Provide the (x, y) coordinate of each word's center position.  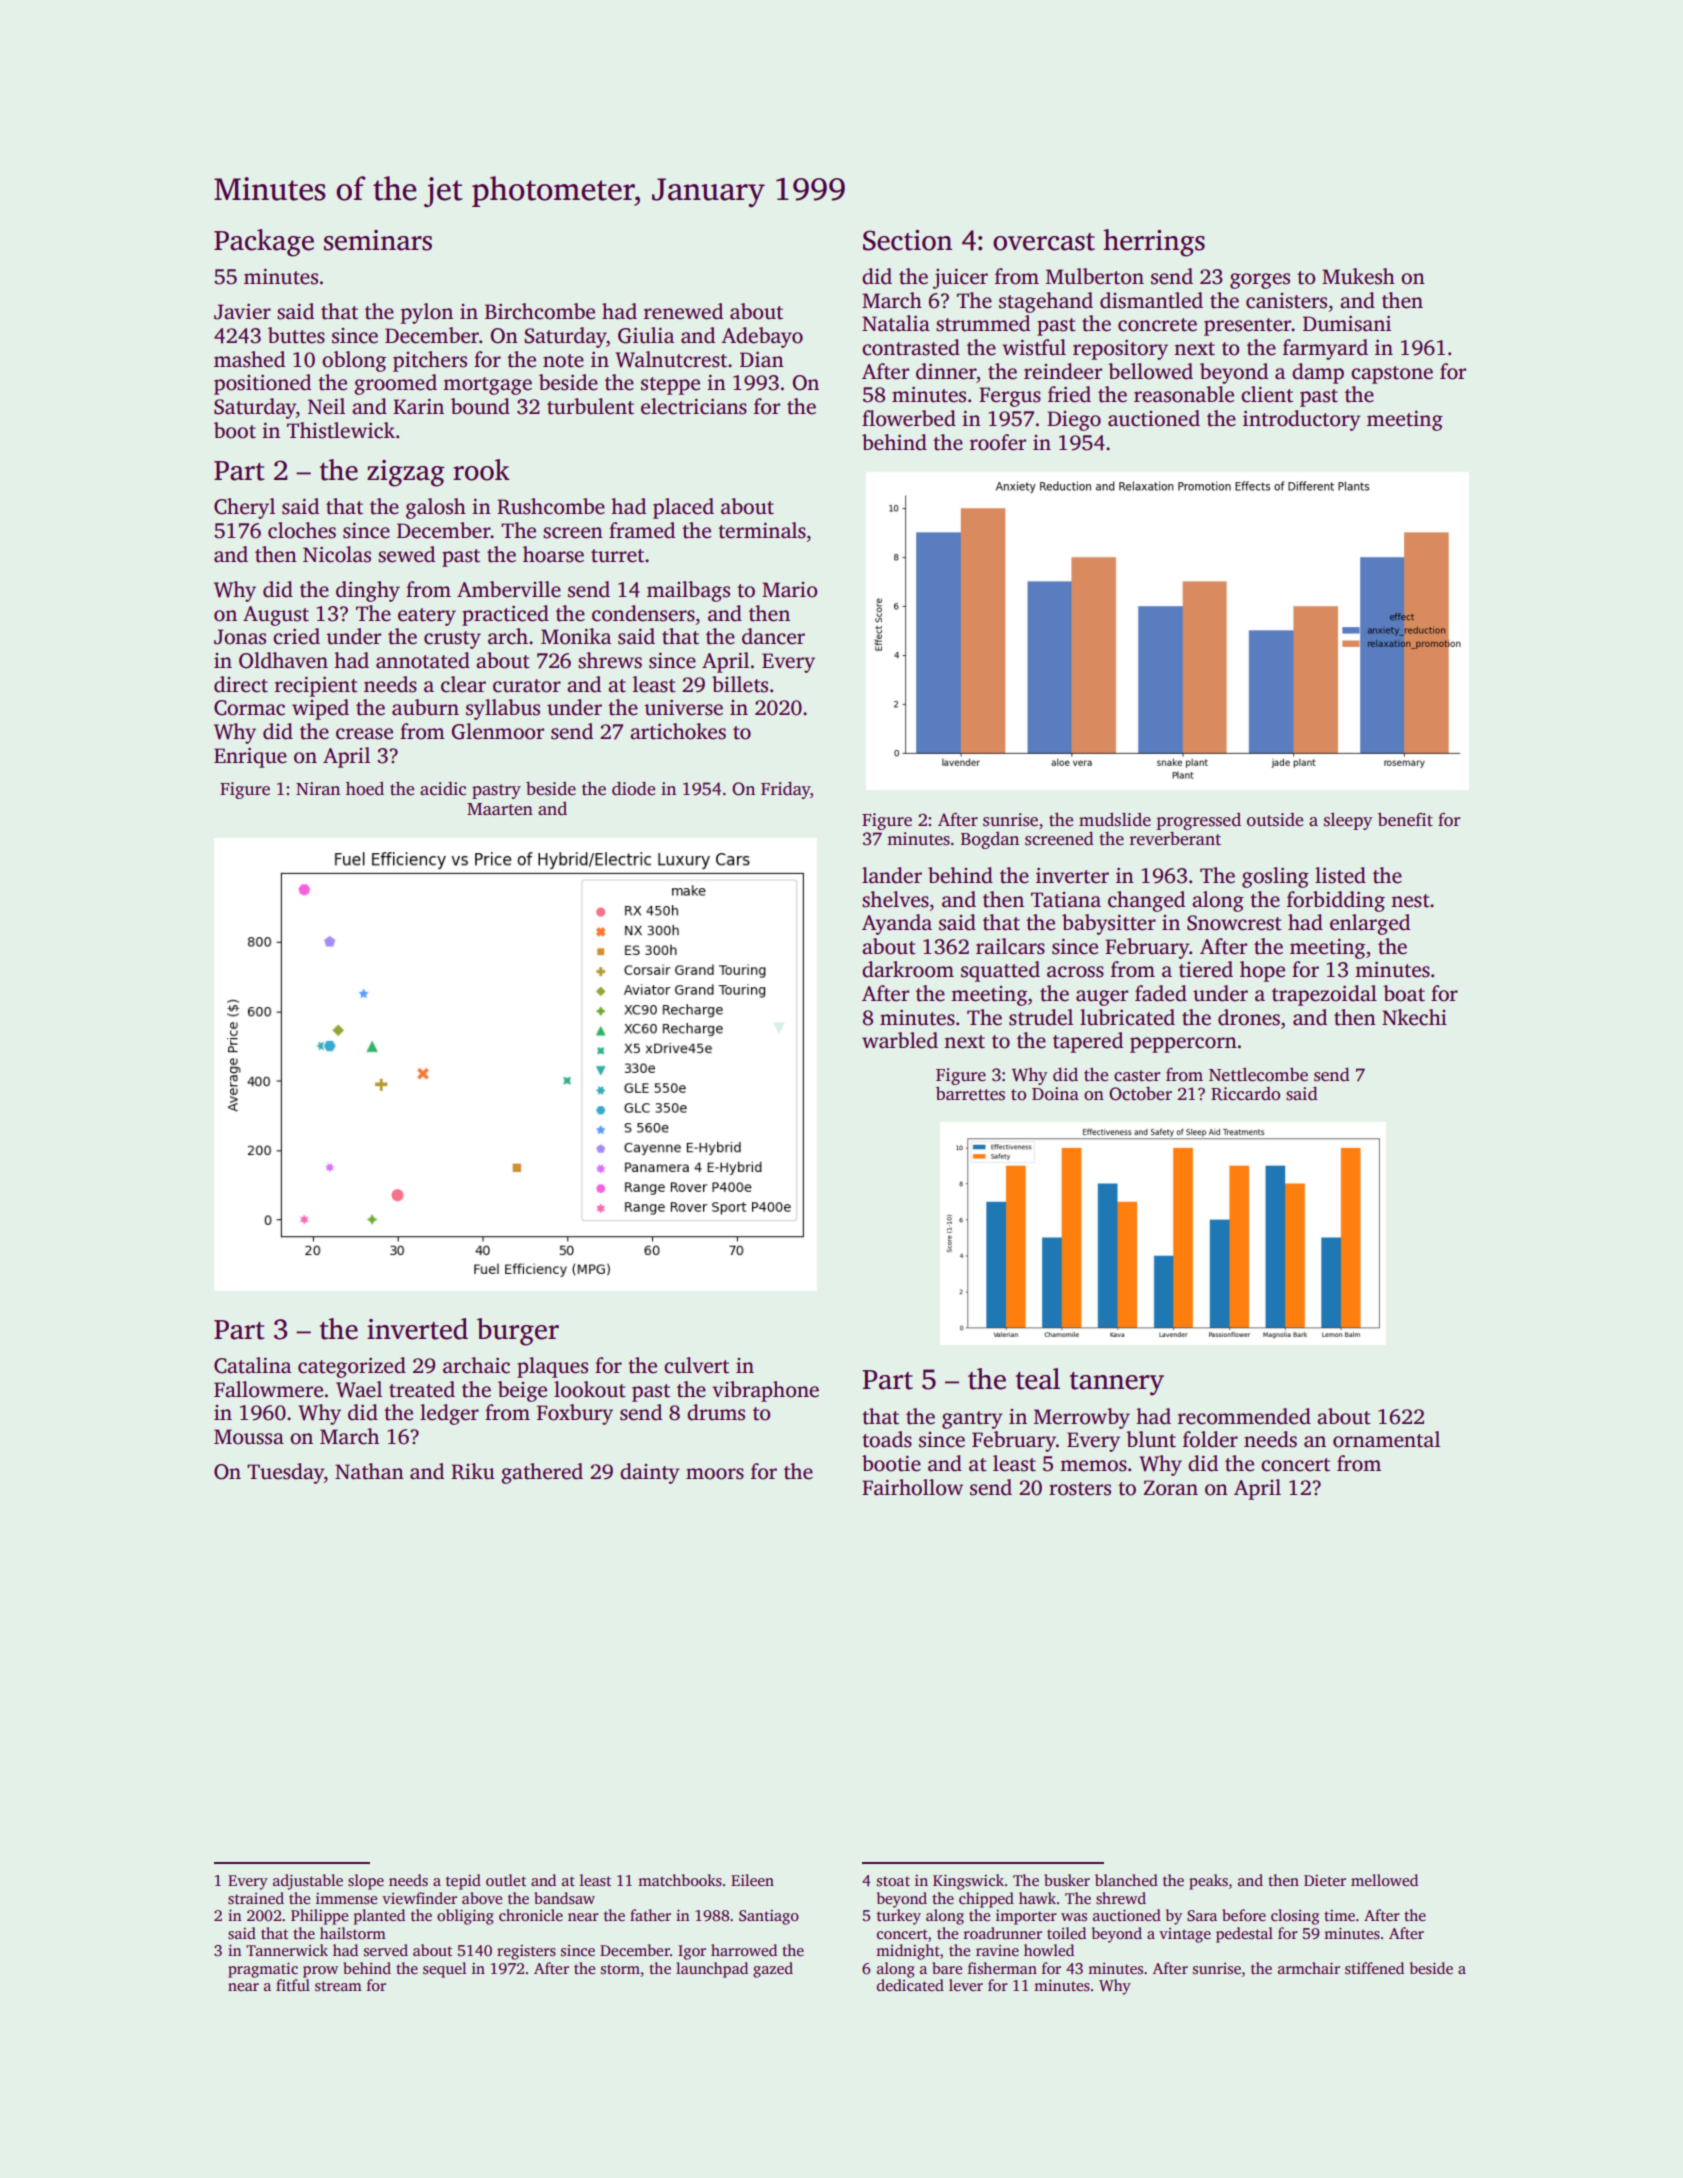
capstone (1392, 375)
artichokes (678, 731)
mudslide (1115, 819)
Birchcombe (540, 311)
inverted (417, 1329)
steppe (670, 386)
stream (338, 1986)
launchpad (712, 1970)
